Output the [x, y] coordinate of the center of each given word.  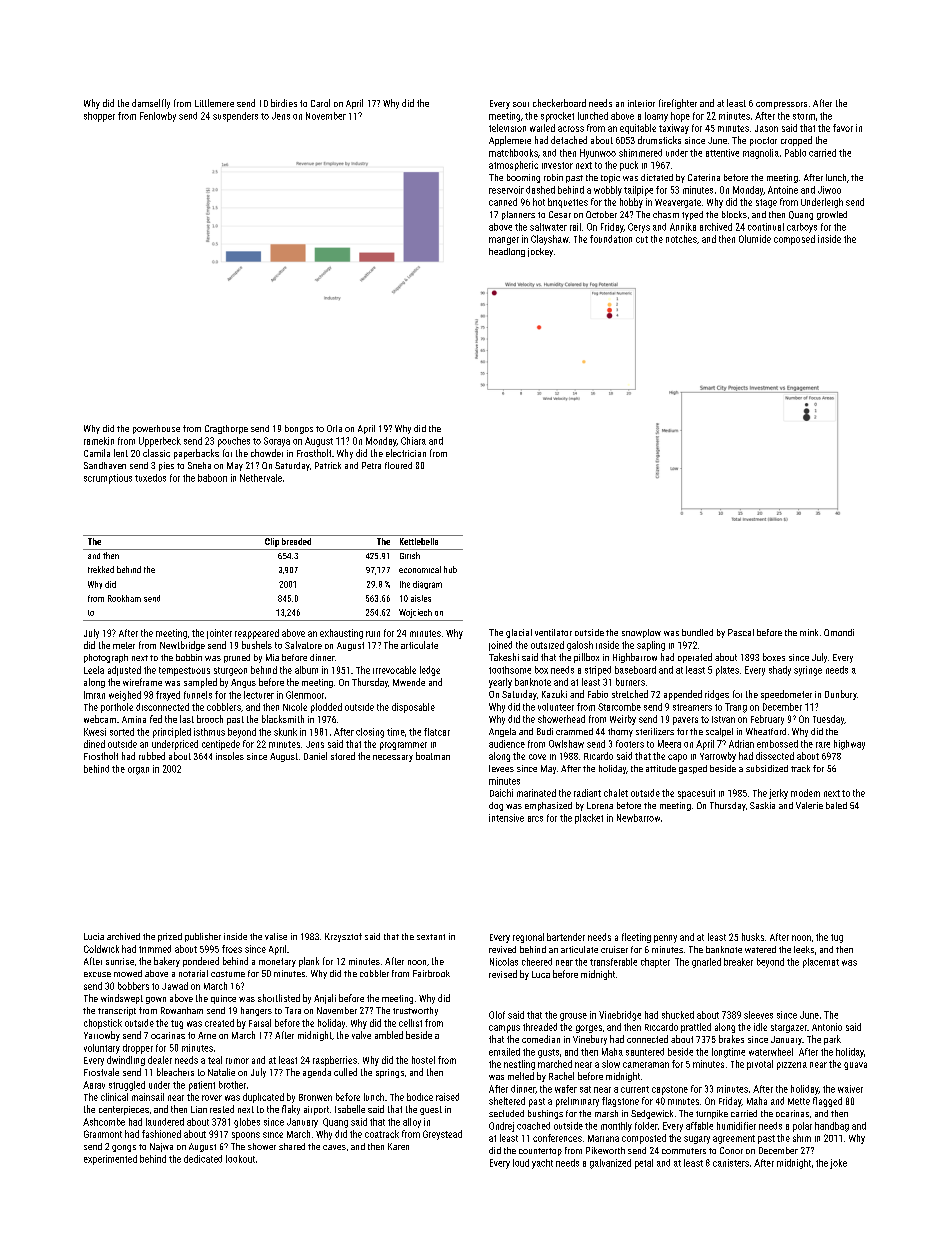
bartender [566, 937]
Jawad [175, 986]
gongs [124, 1148]
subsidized [767, 768]
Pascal [741, 632]
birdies [284, 103]
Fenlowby [158, 117]
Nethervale [261, 478]
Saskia [762, 805]
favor [843, 128]
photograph [106, 658]
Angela [502, 732]
